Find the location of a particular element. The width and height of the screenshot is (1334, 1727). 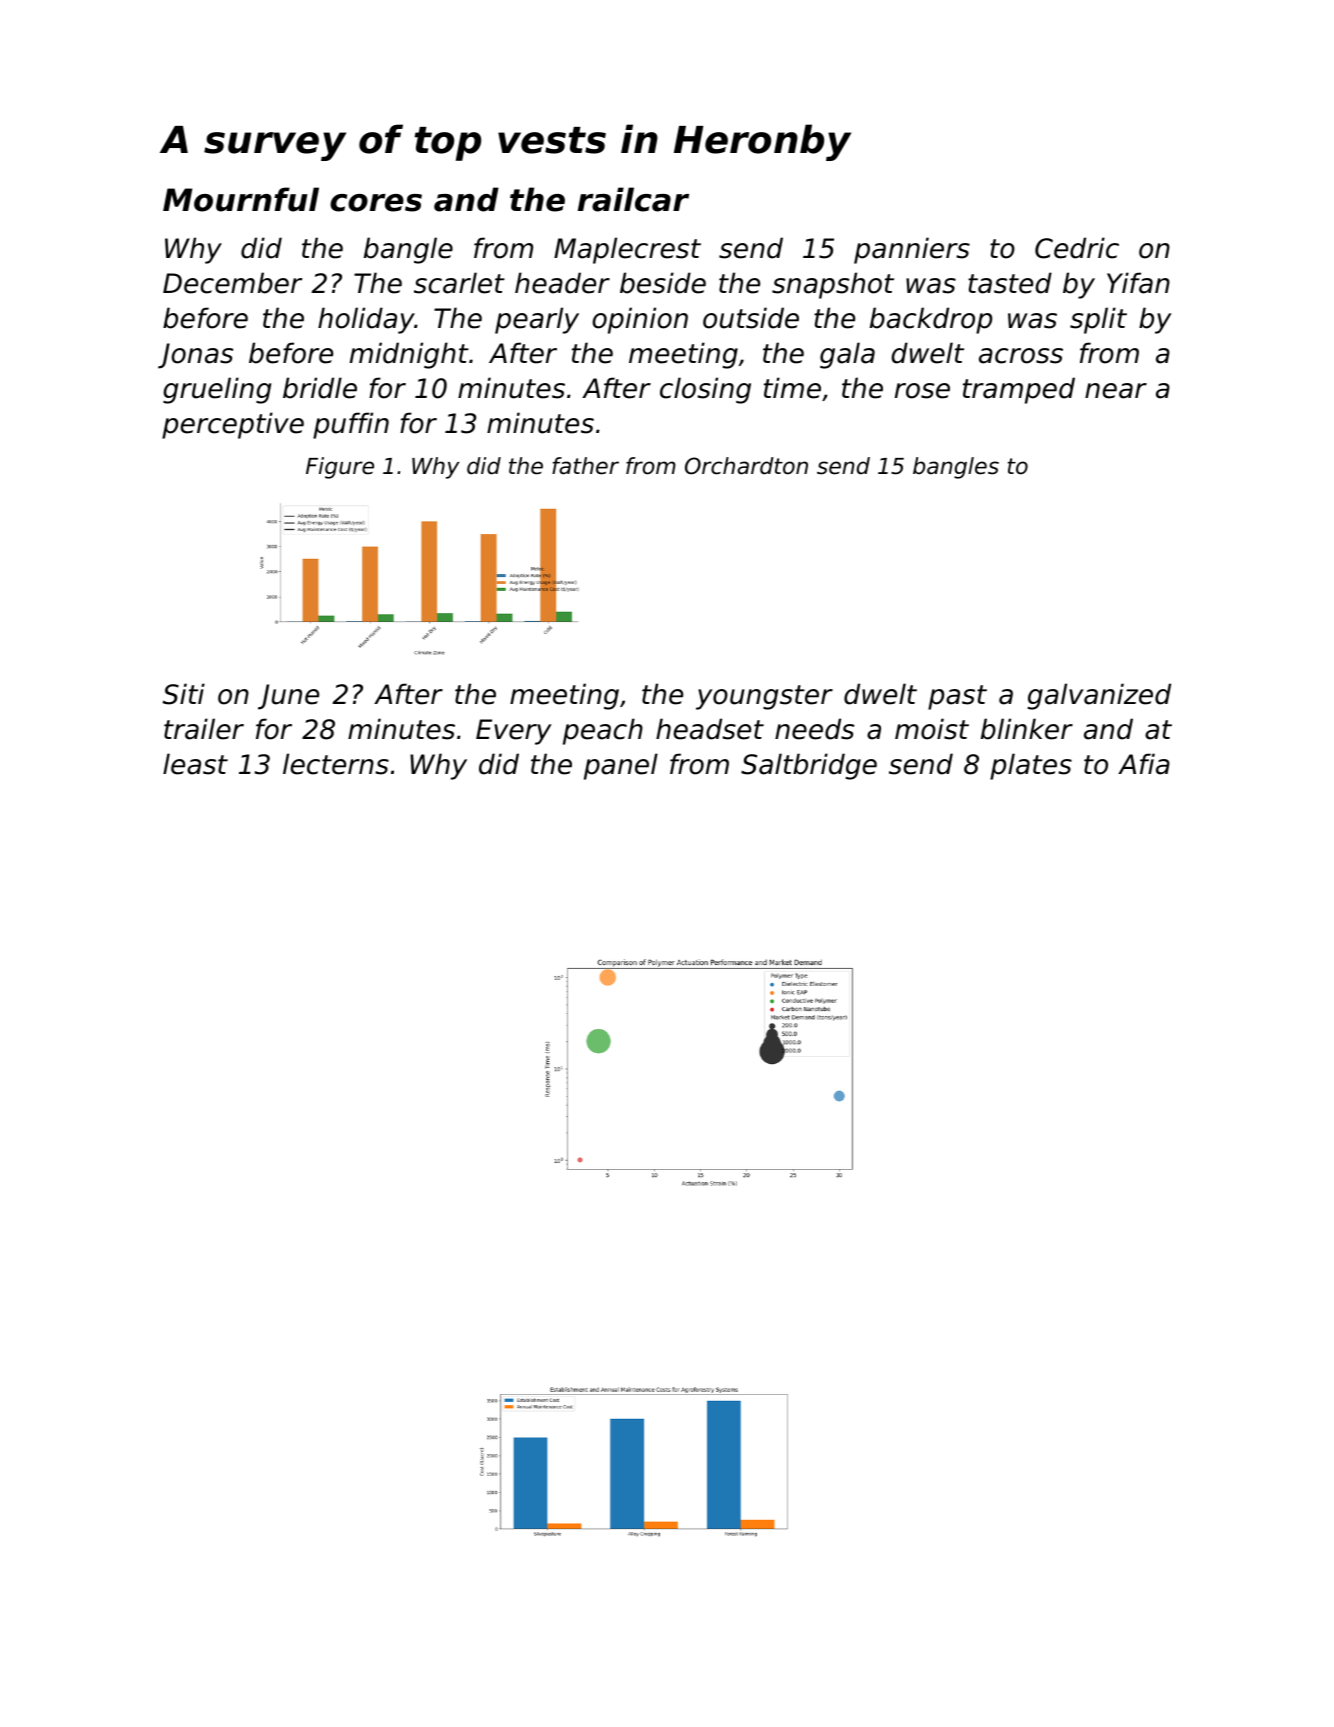

tramped is located at coordinates (1019, 390).
